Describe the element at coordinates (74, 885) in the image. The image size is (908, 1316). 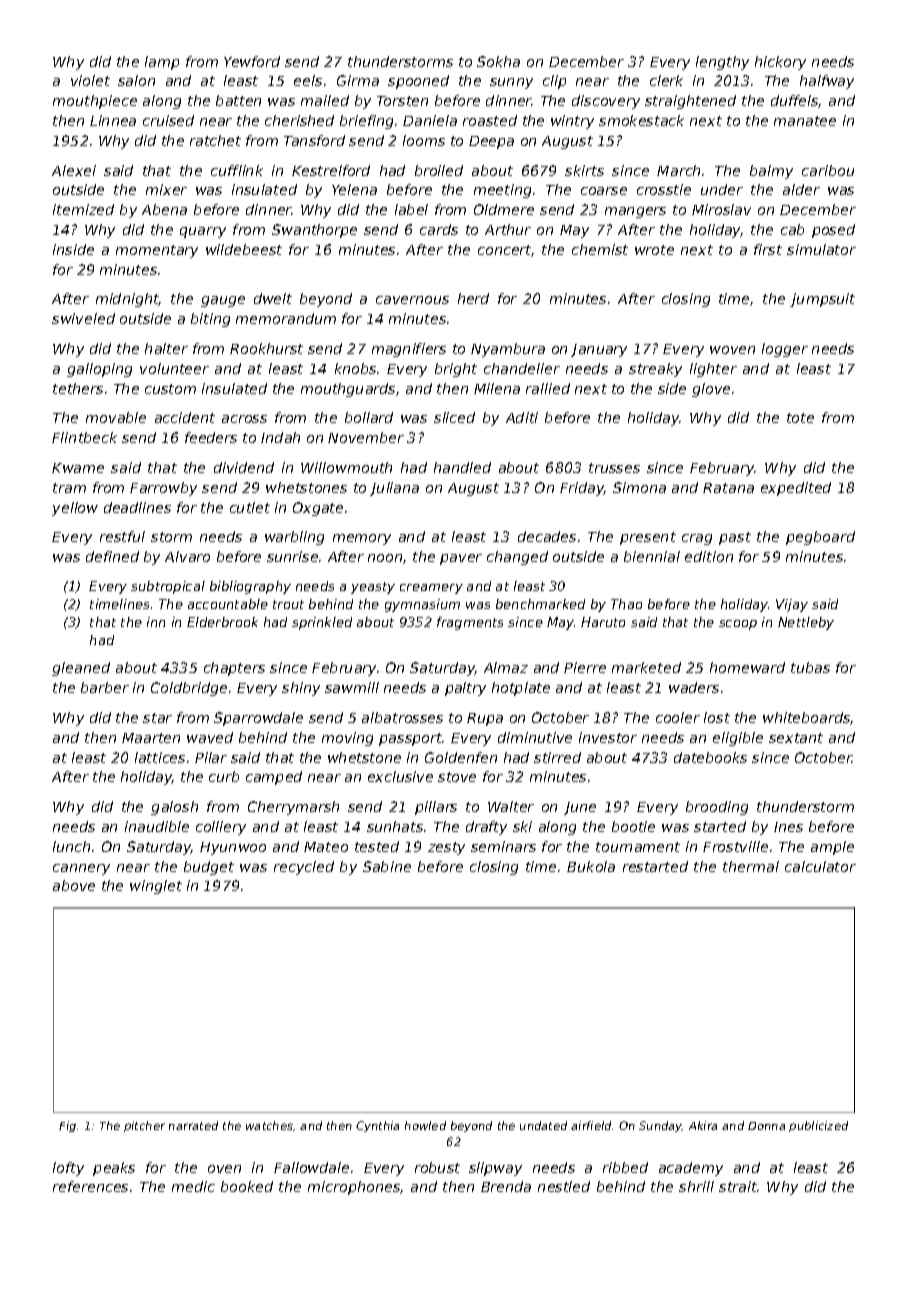
I see `above` at that location.
